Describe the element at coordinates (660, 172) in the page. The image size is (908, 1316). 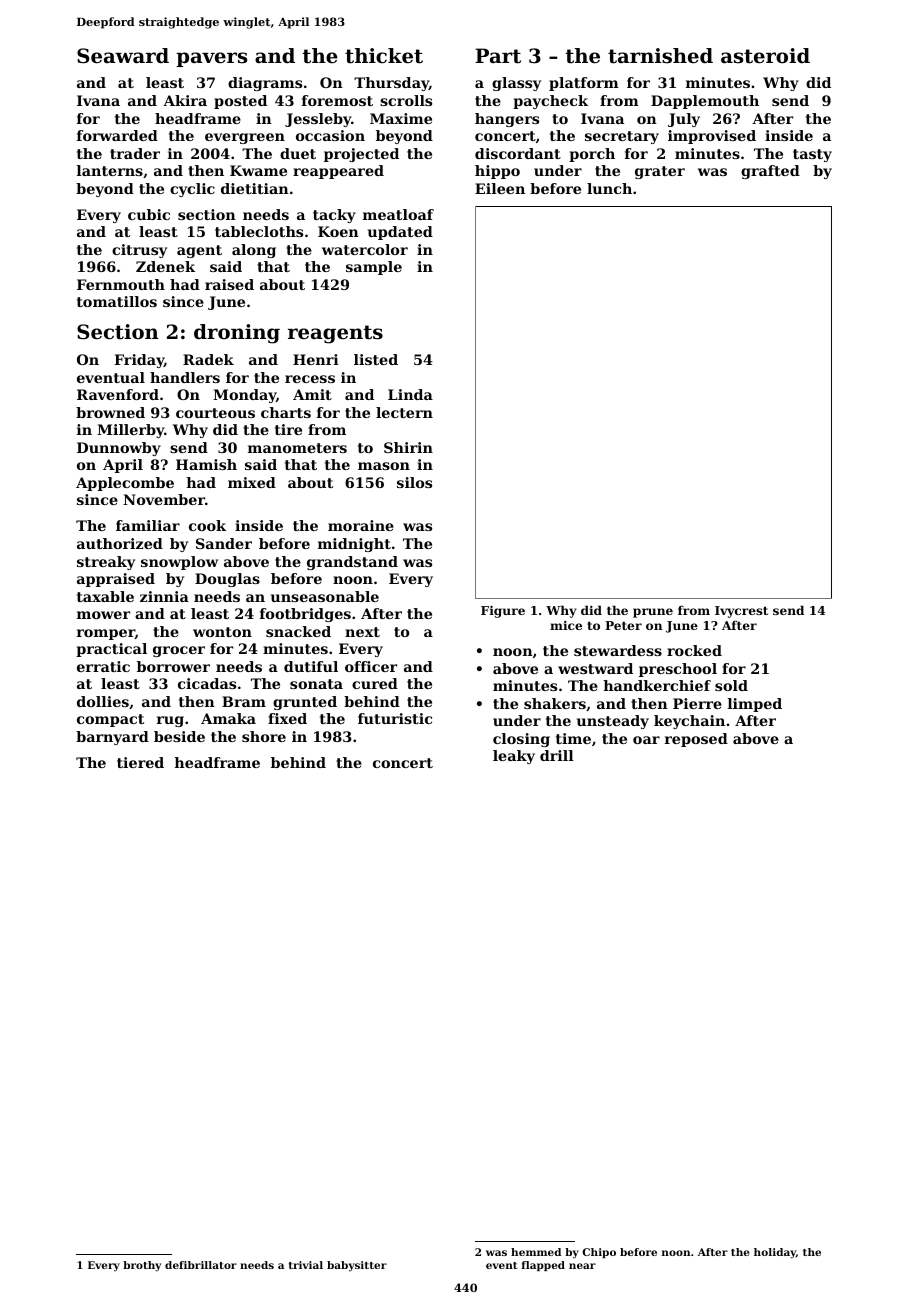
I see `grater` at that location.
